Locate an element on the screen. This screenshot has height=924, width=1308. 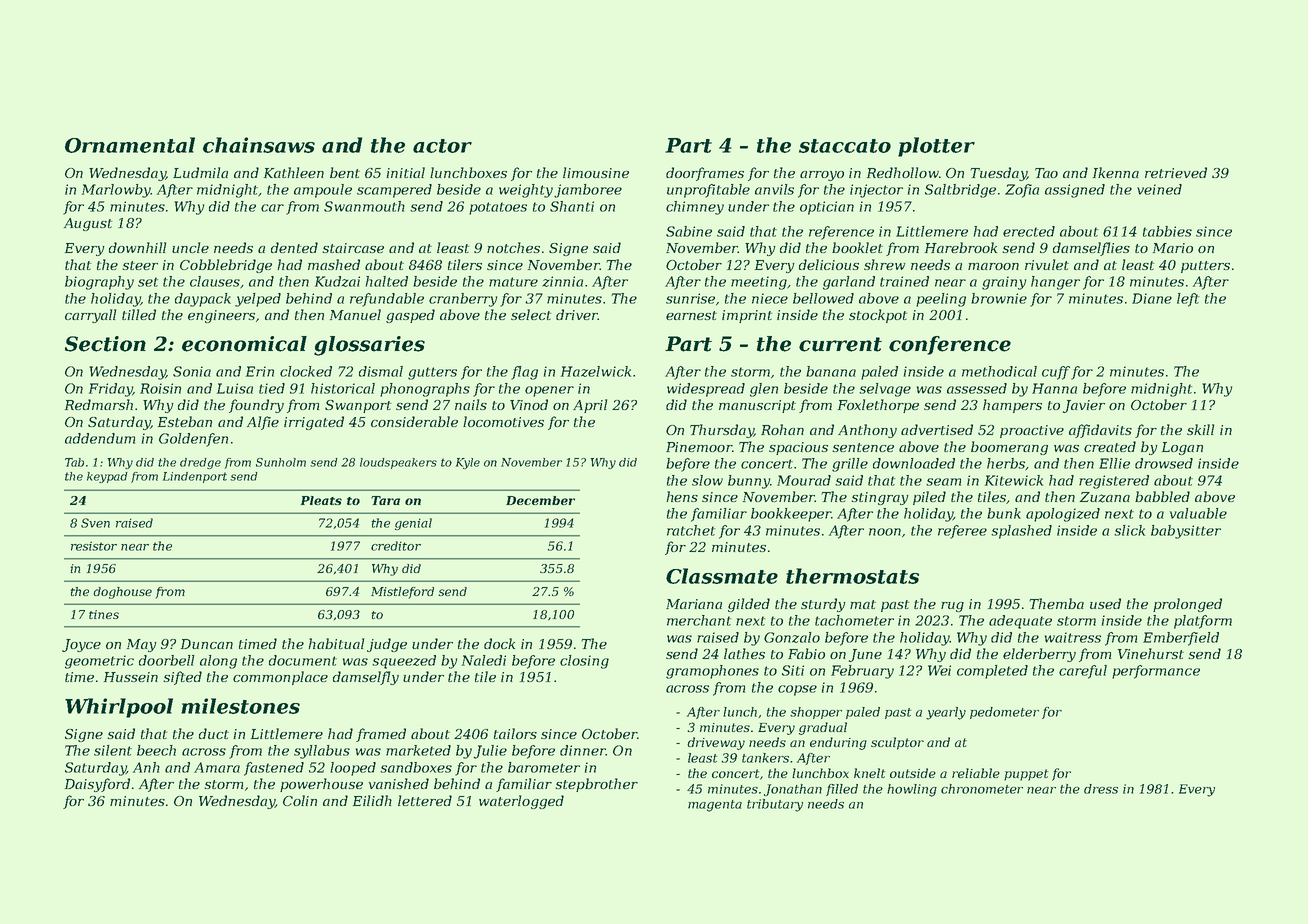
Colin is located at coordinates (300, 800).
